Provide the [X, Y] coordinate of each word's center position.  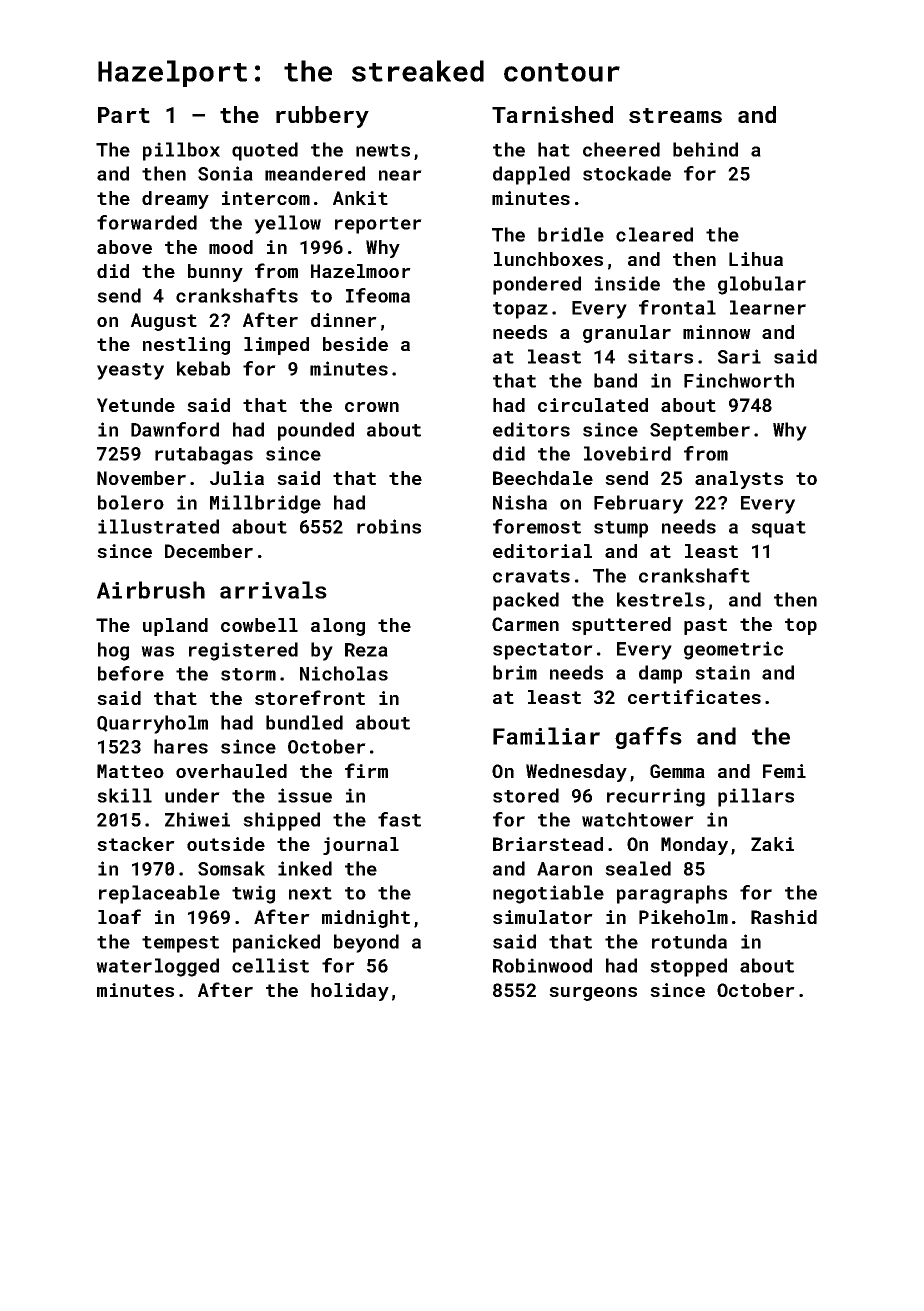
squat [778, 529]
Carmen [525, 624]
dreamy [175, 200]
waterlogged [157, 967]
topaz [520, 310]
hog [113, 651]
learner [768, 307]
